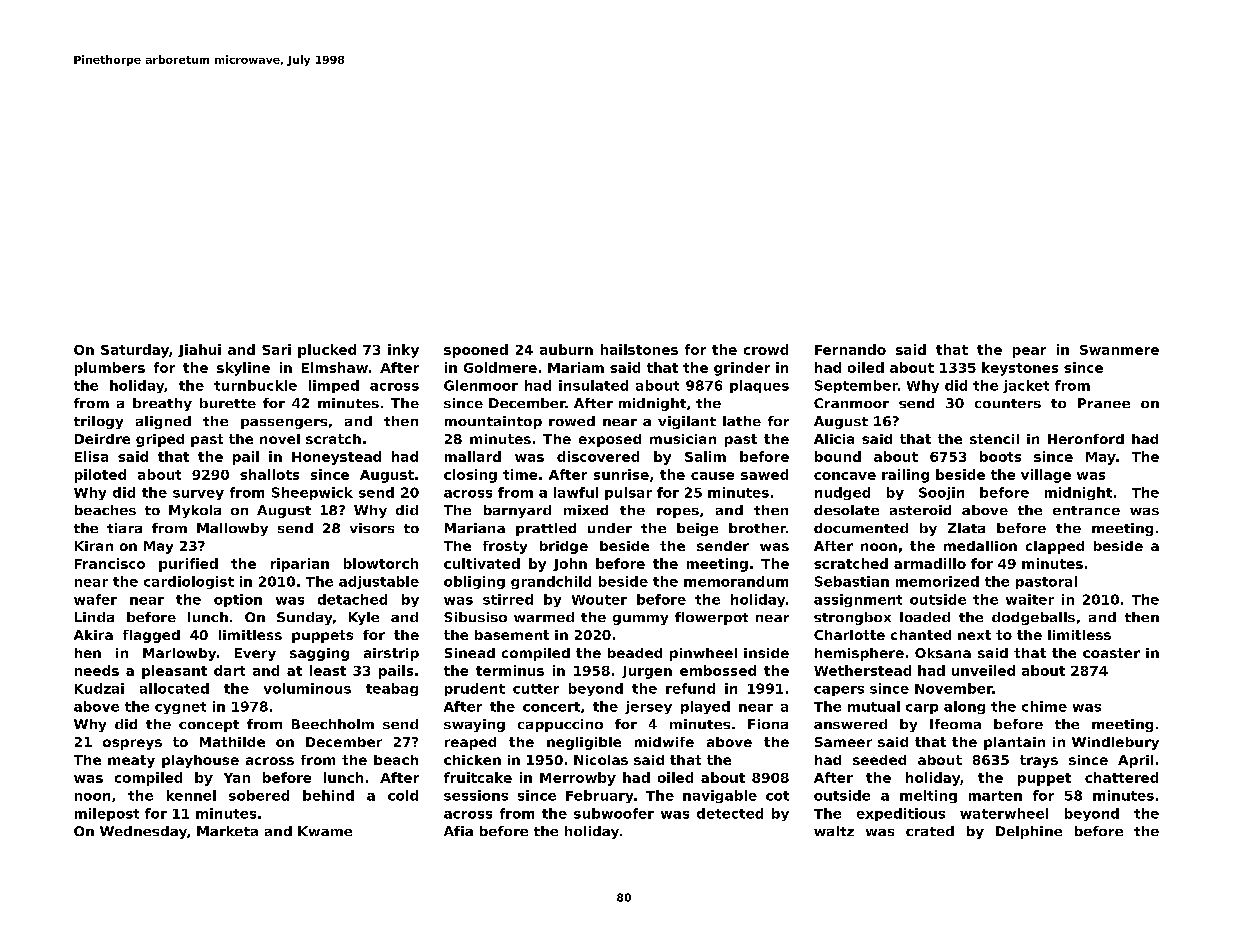 The width and height of the screenshot is (1233, 952). What do you see at coordinates (255, 385) in the screenshot?
I see `turnbuckle` at bounding box center [255, 385].
